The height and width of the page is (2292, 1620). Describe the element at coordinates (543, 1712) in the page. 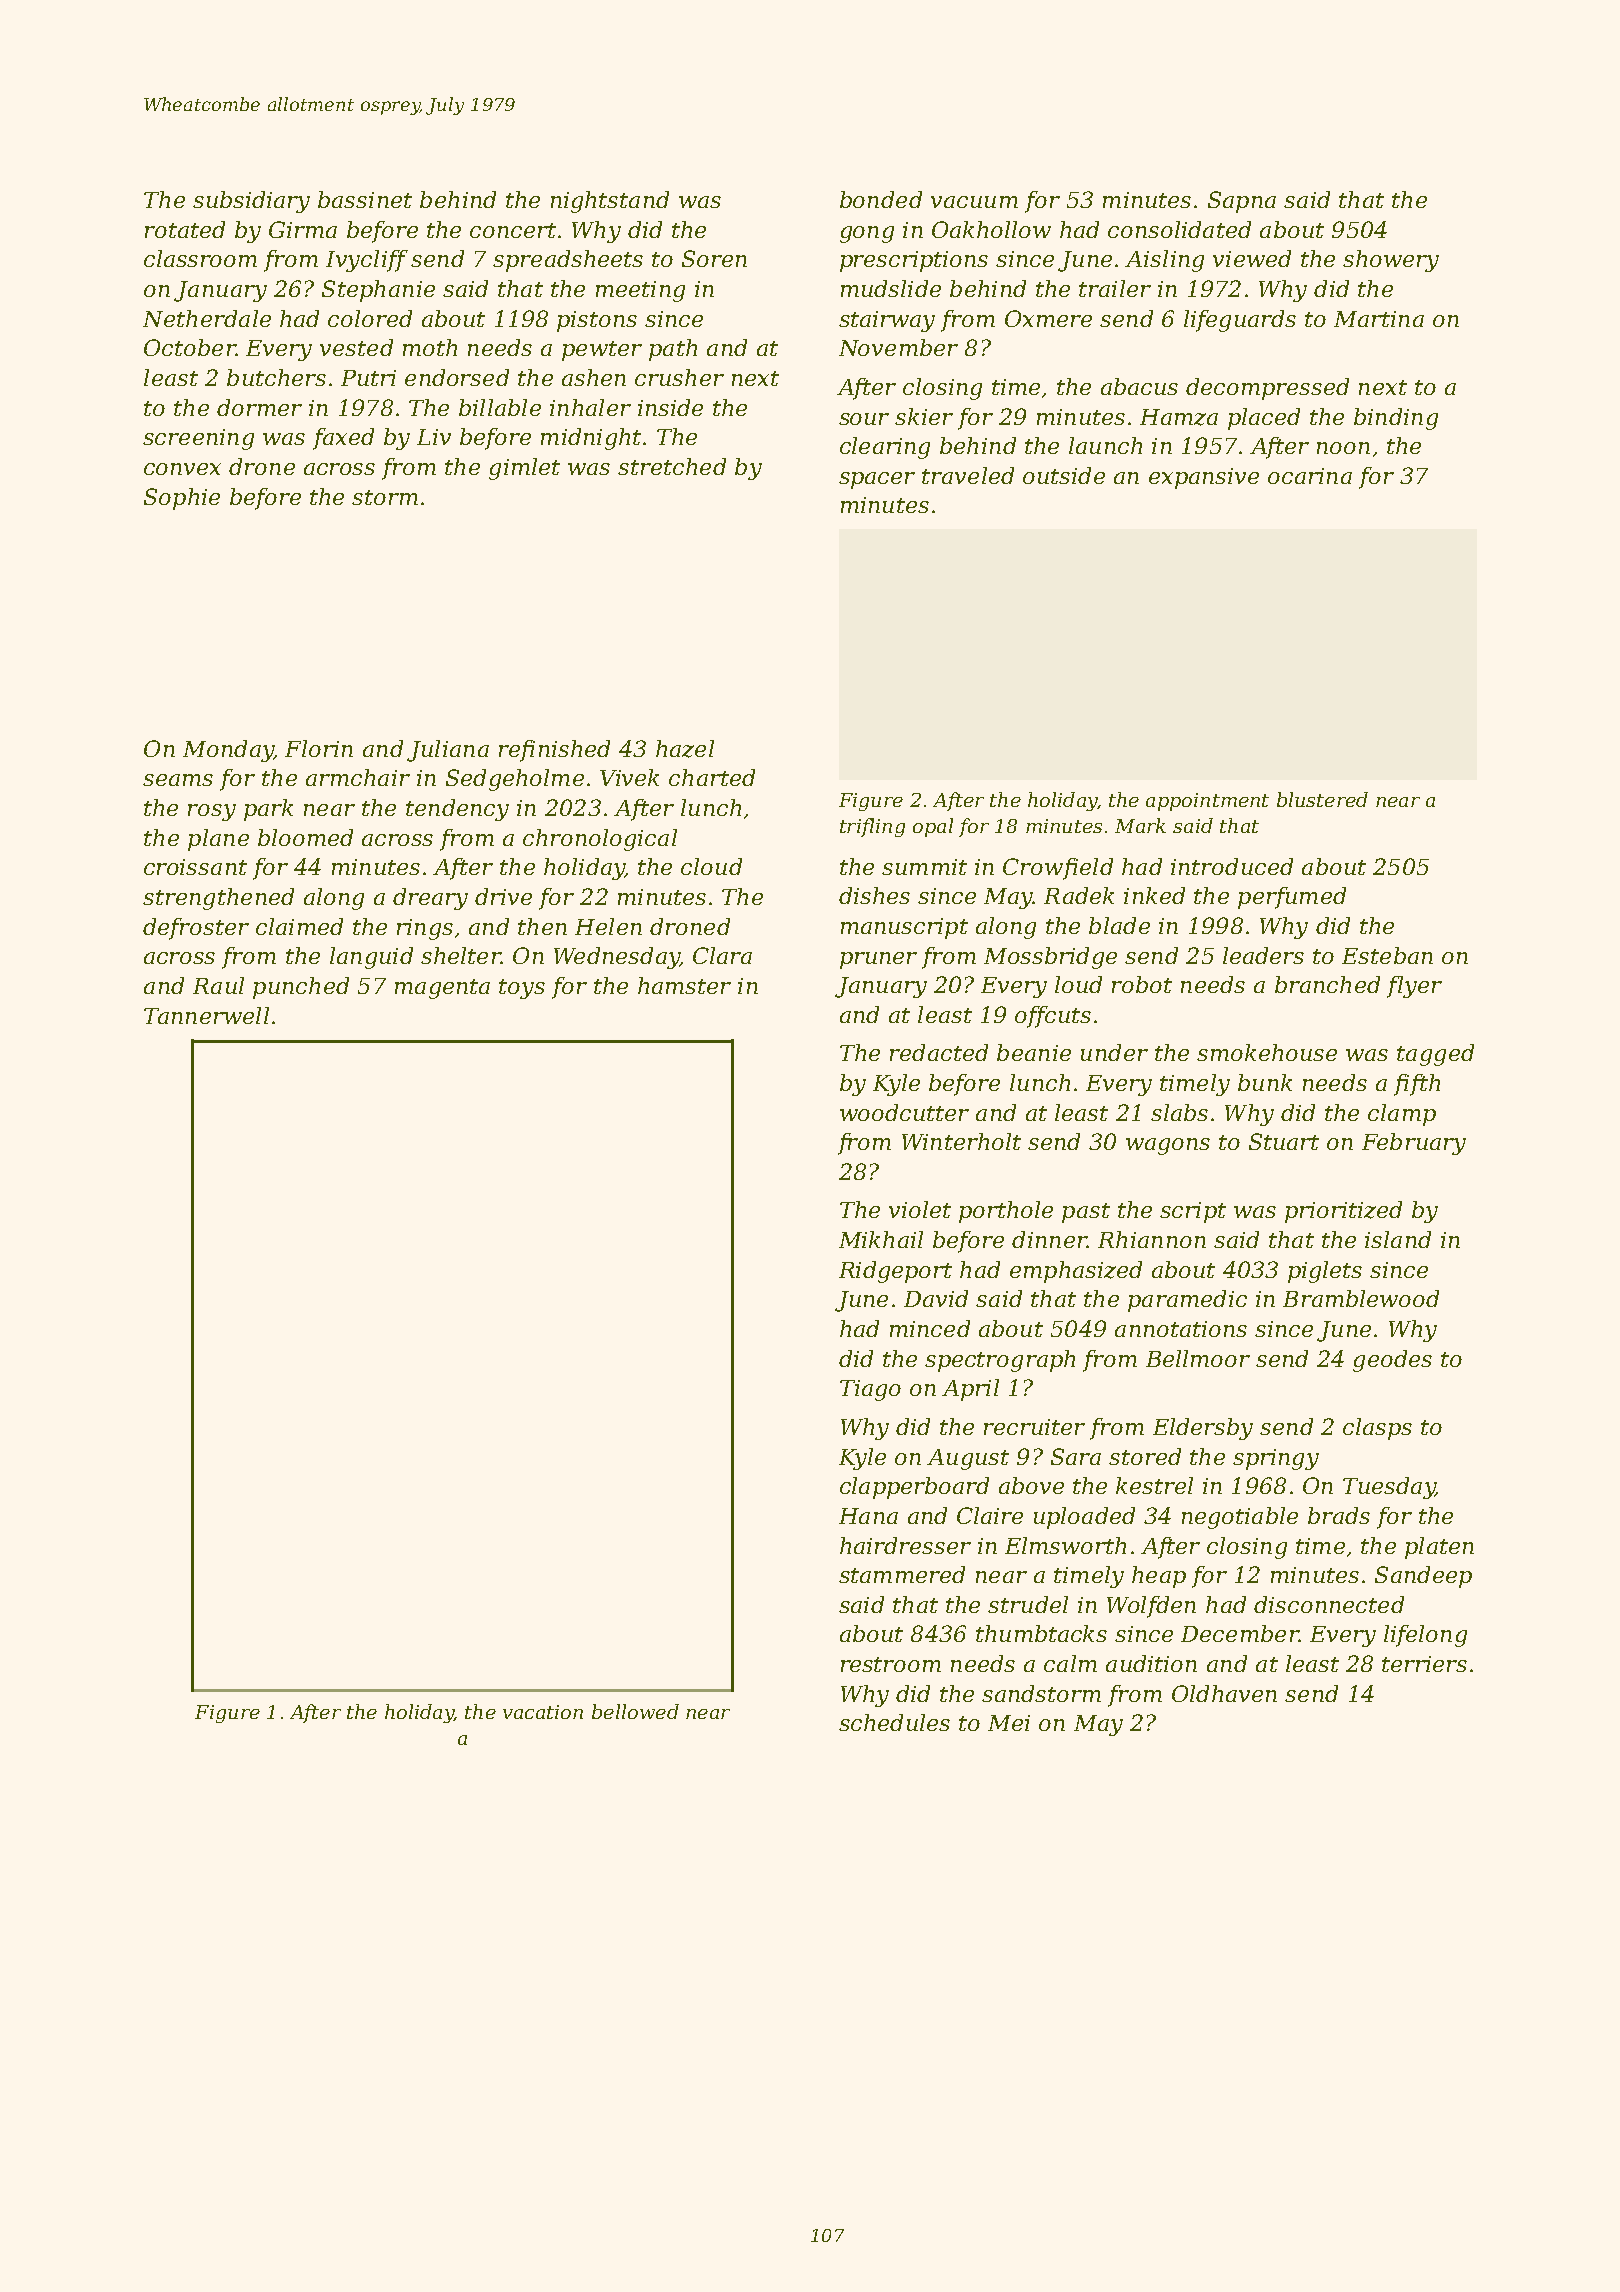

I see `vacation` at that location.
